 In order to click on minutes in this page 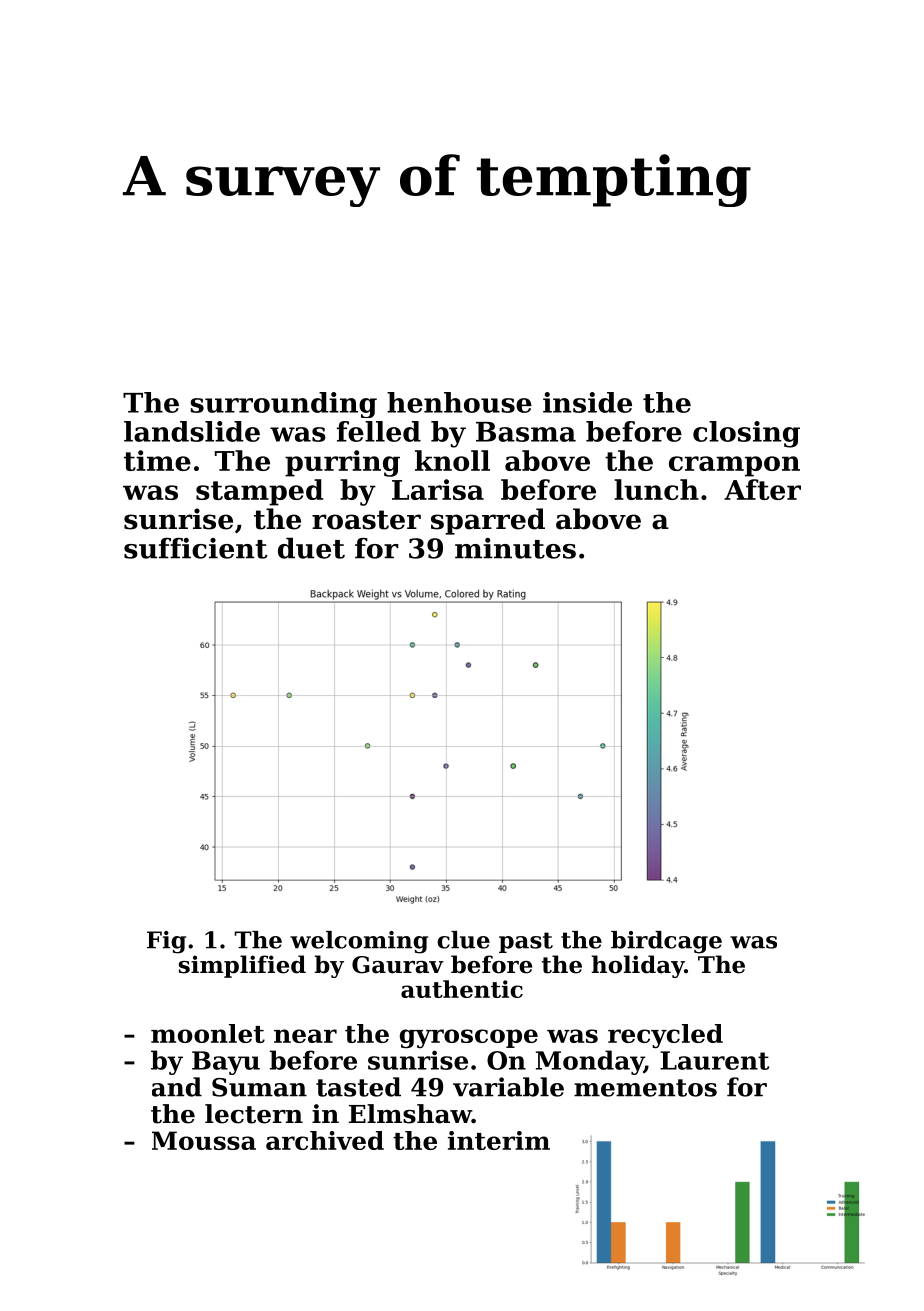, I will do `click(515, 548)`.
